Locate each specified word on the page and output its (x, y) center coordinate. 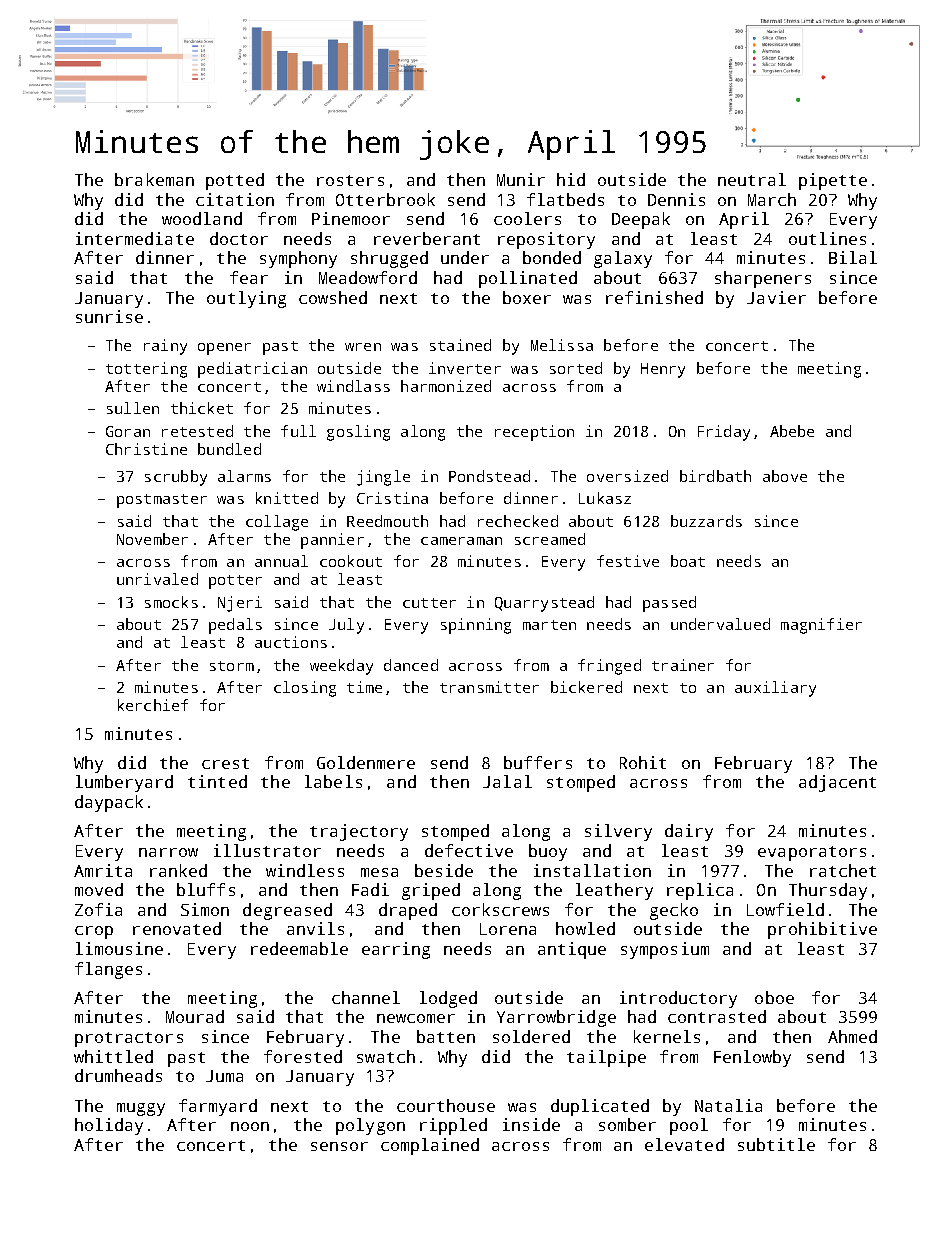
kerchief (153, 705)
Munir (521, 179)
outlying (246, 299)
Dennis (676, 199)
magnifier (821, 626)
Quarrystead (544, 604)
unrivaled (157, 579)
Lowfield (785, 909)
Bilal (853, 257)
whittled (113, 1056)
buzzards (706, 521)
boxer (527, 297)
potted (235, 181)
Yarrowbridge (556, 1018)
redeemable (299, 948)
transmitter (489, 687)
